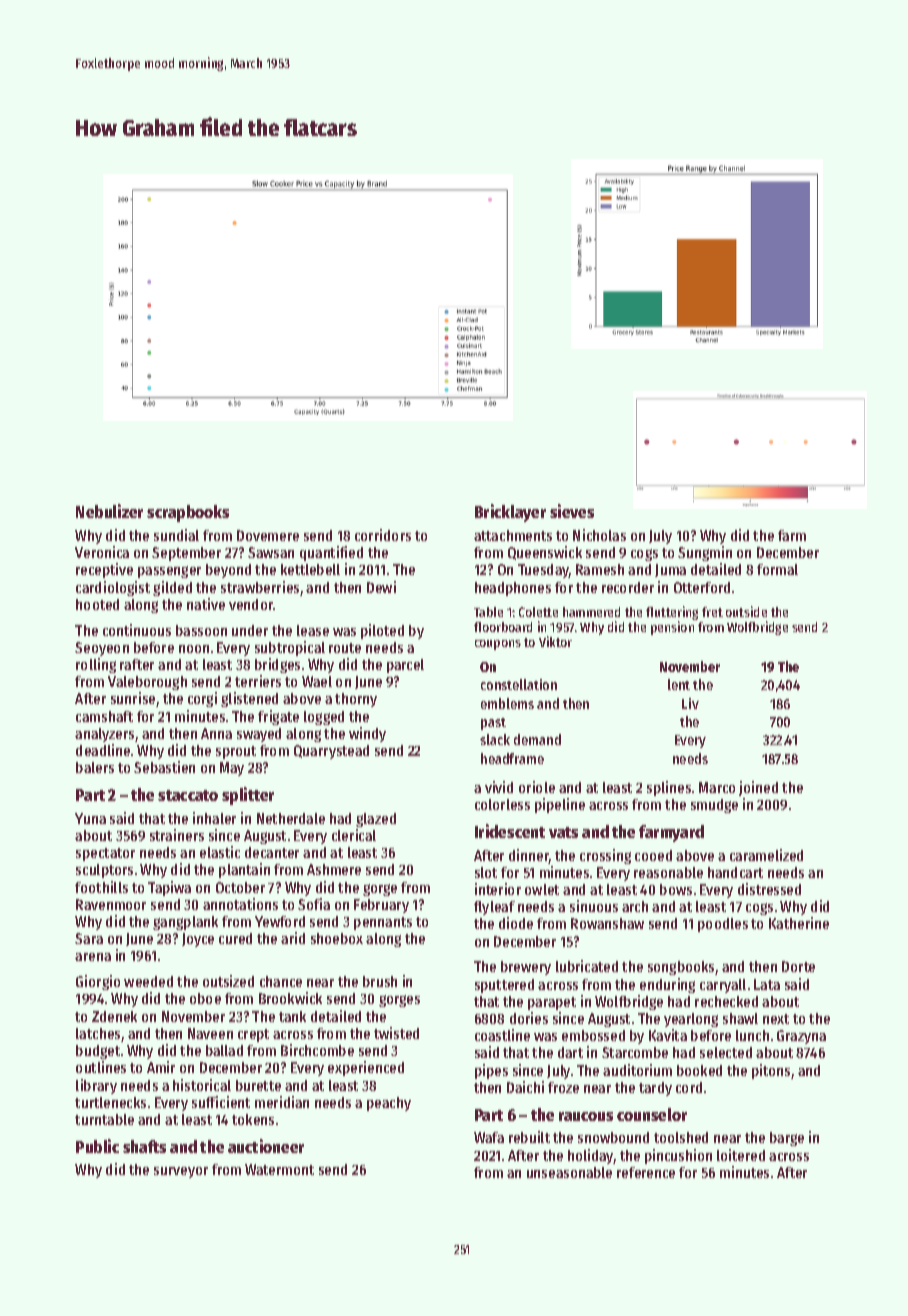 This page has width=908, height=1316. I want to click on demand, so click(537, 739).
